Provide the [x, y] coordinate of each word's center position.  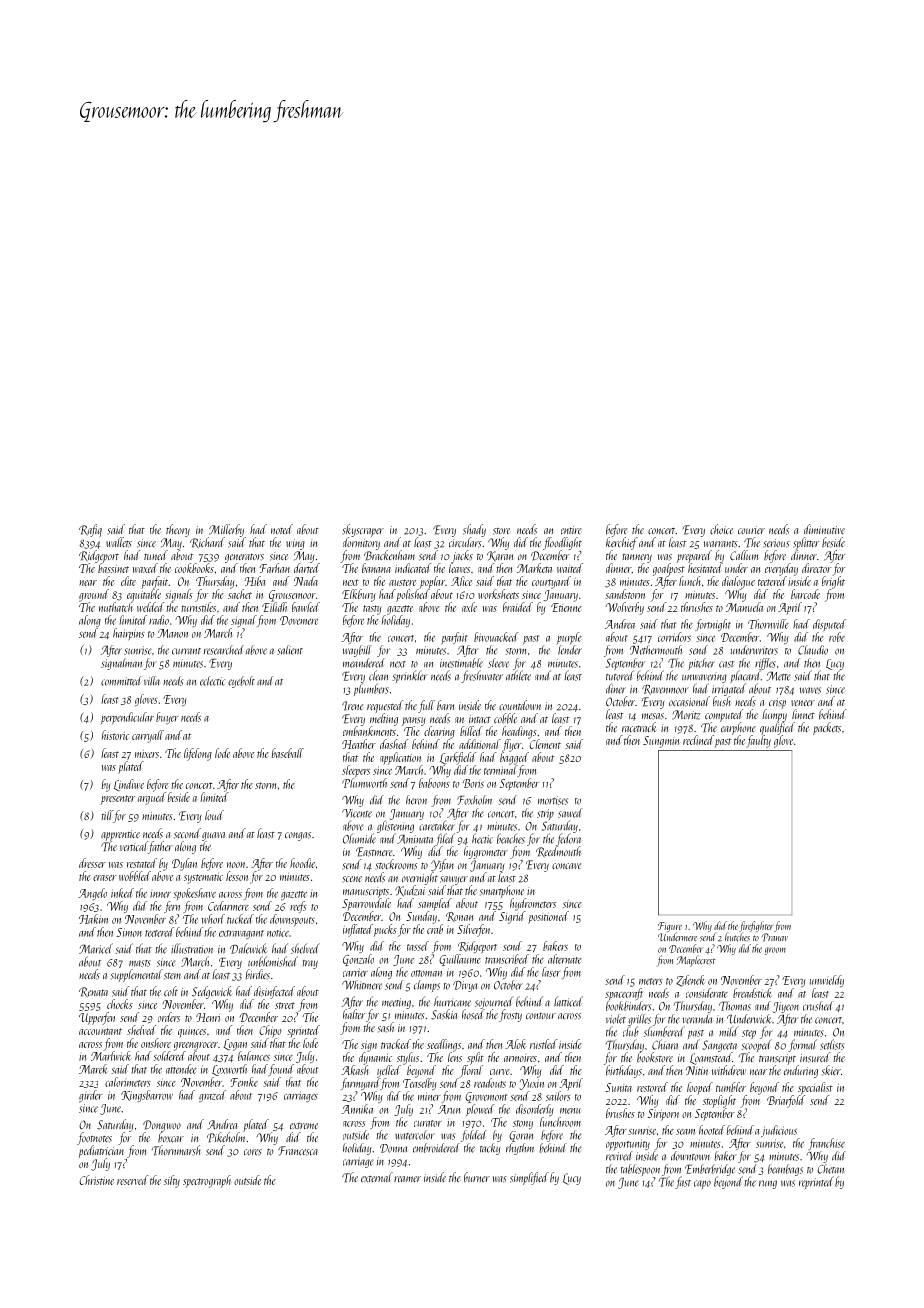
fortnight [713, 625]
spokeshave [194, 894]
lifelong [198, 754]
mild [729, 1031]
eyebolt [241, 682]
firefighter [756, 926]
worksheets [498, 594]
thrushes [697, 607]
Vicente [357, 813]
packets [827, 728]
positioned [548, 917]
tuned [156, 555]
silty [172, 1181]
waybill [357, 651]
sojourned [494, 1002]
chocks [120, 1004]
